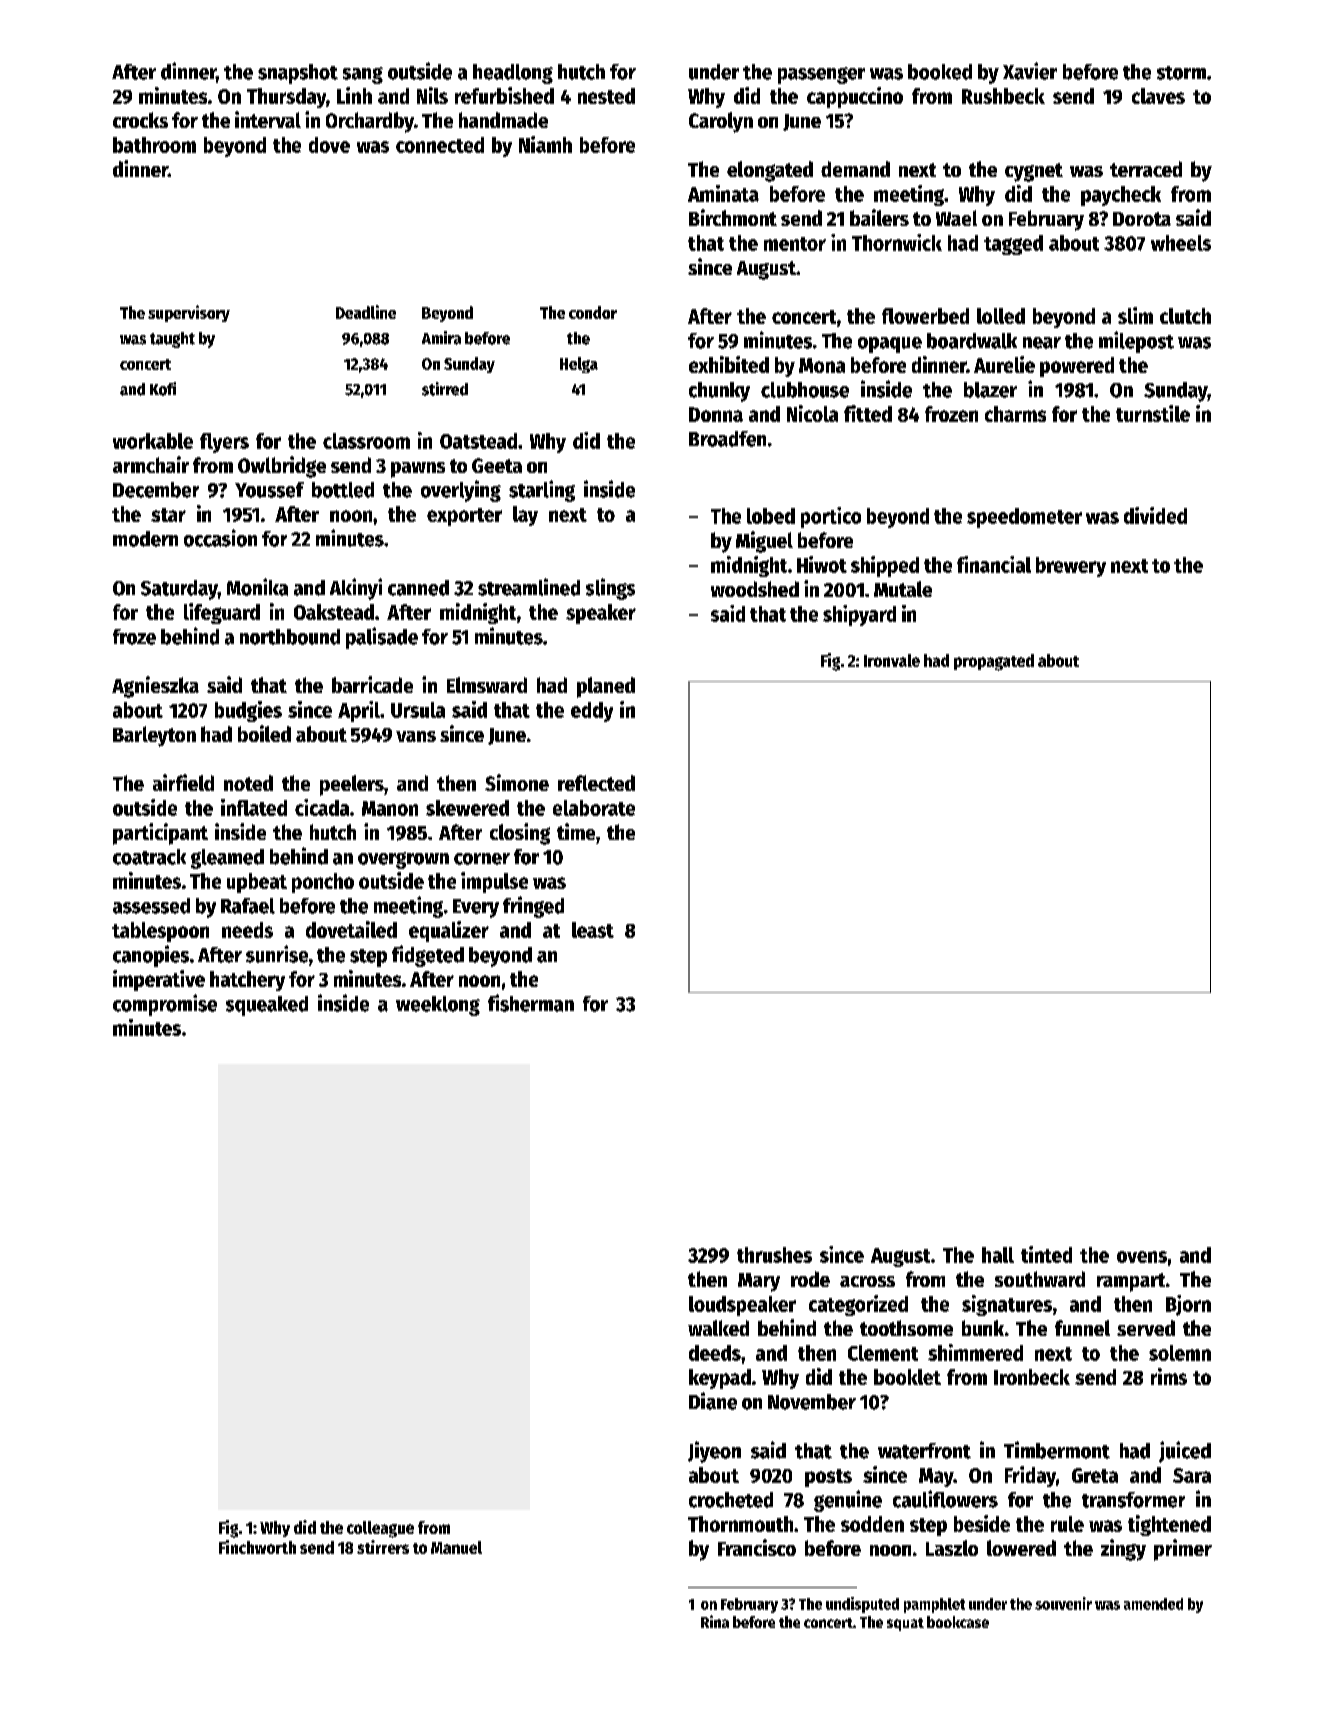 This screenshot has width=1324, height=1714. Describe the element at coordinates (1032, 1377) in the screenshot. I see `Ironbeck` at that location.
